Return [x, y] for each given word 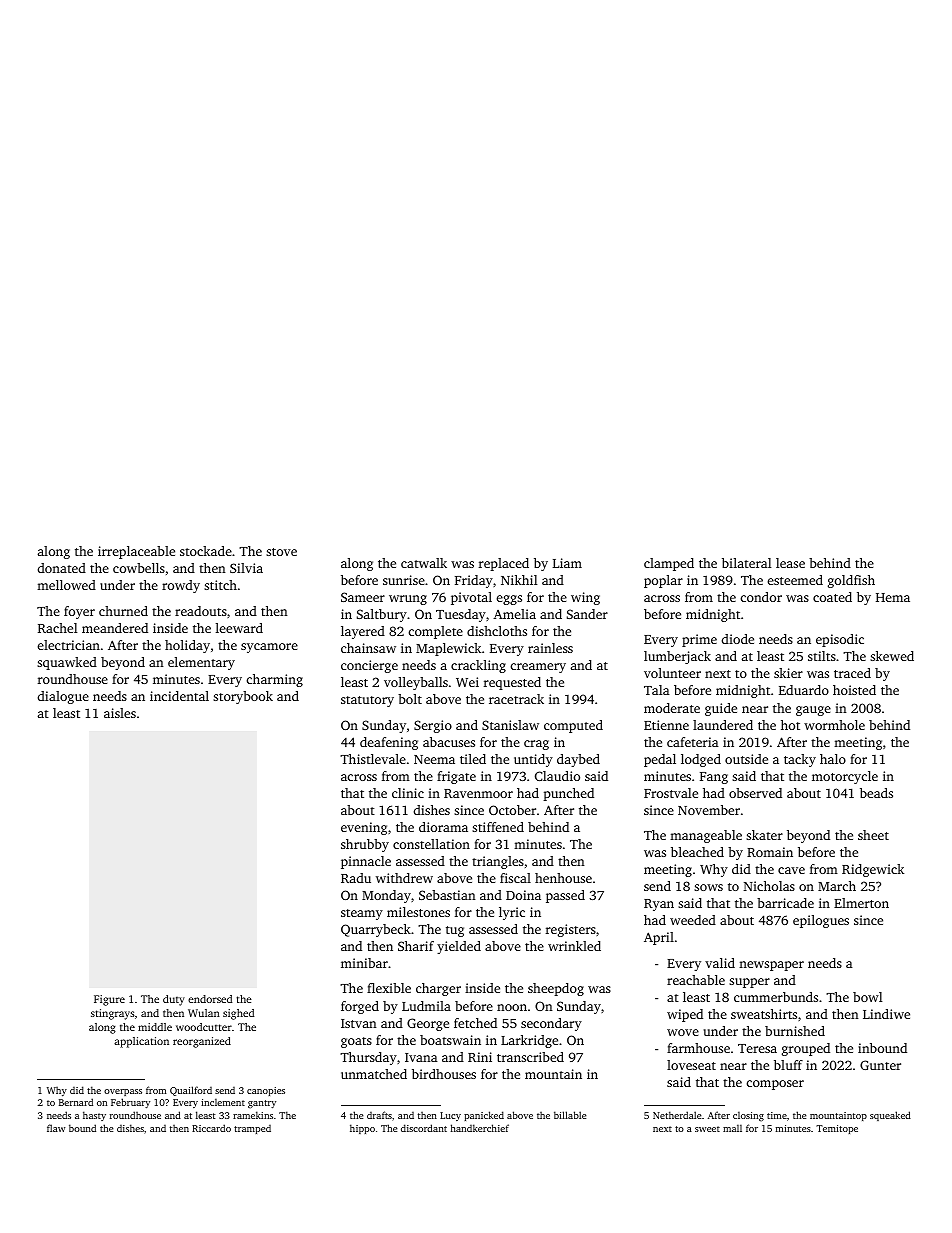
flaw [56, 1128]
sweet [707, 1129]
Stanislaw [510, 725]
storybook [243, 697]
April [659, 938]
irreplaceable [136, 552]
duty [174, 1000]
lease [790, 563]
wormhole [834, 725]
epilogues [821, 921]
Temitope [837, 1129]
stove [281, 552]
